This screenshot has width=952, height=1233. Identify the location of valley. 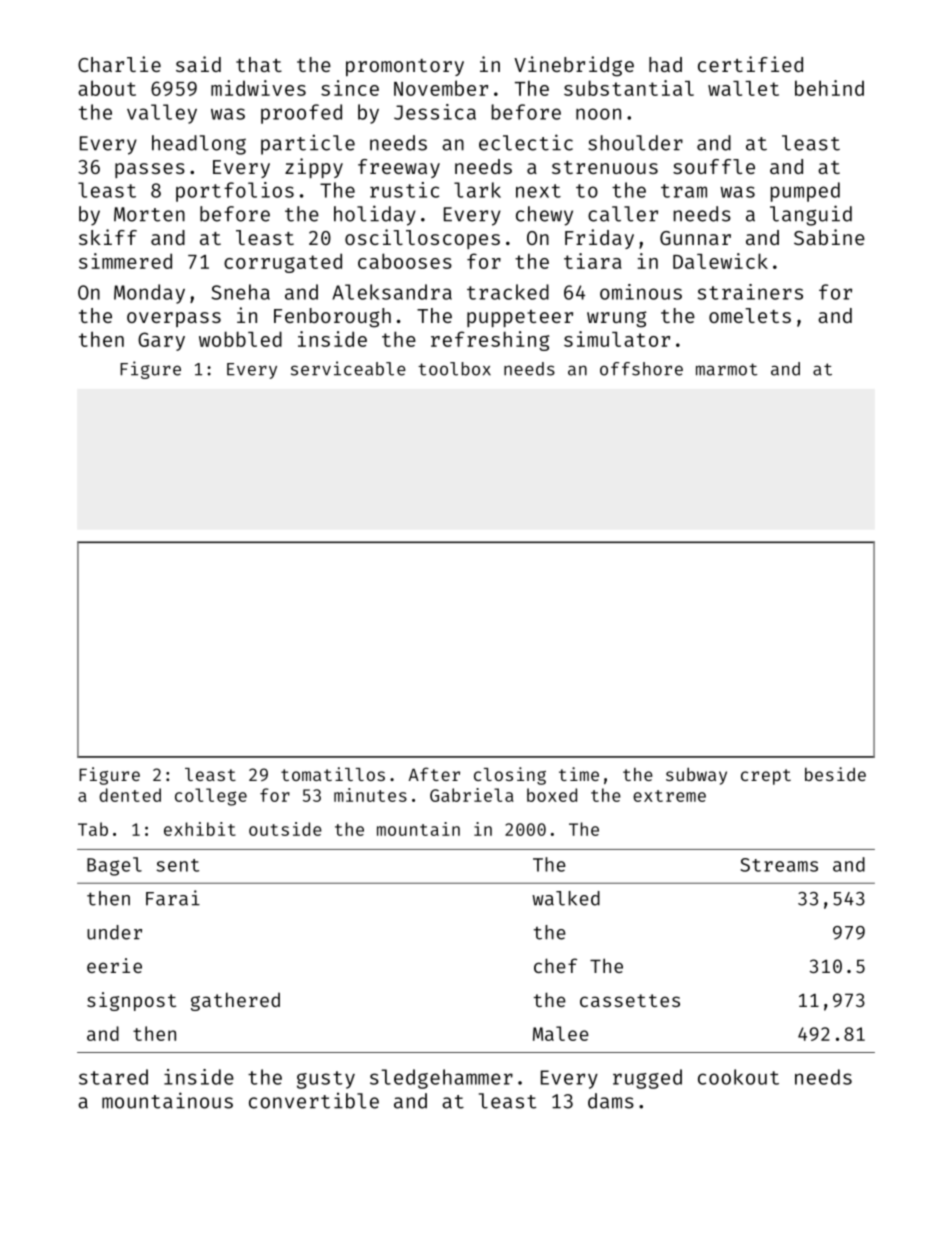
(162, 114).
